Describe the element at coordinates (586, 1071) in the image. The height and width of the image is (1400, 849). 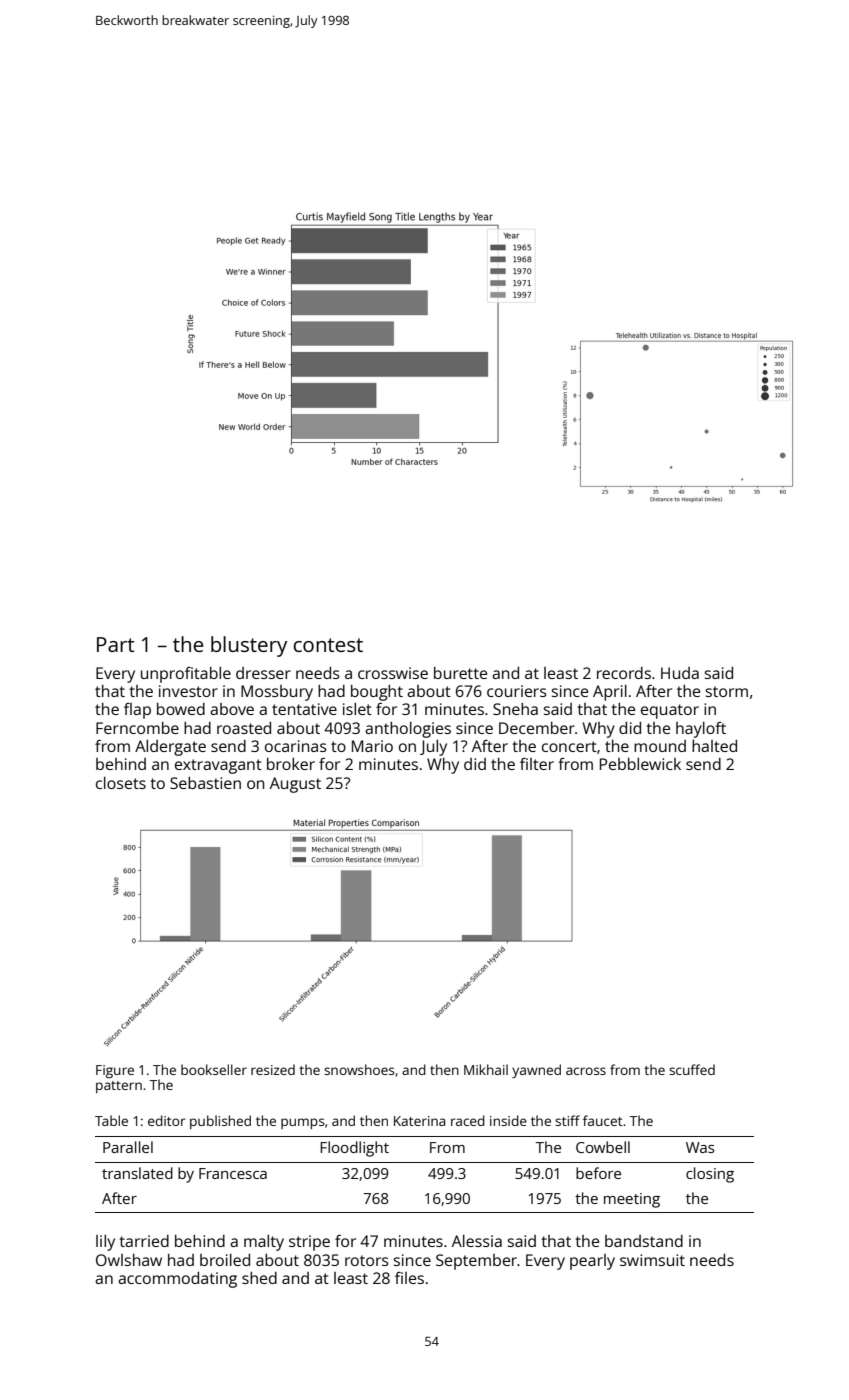
I see `across` at that location.
